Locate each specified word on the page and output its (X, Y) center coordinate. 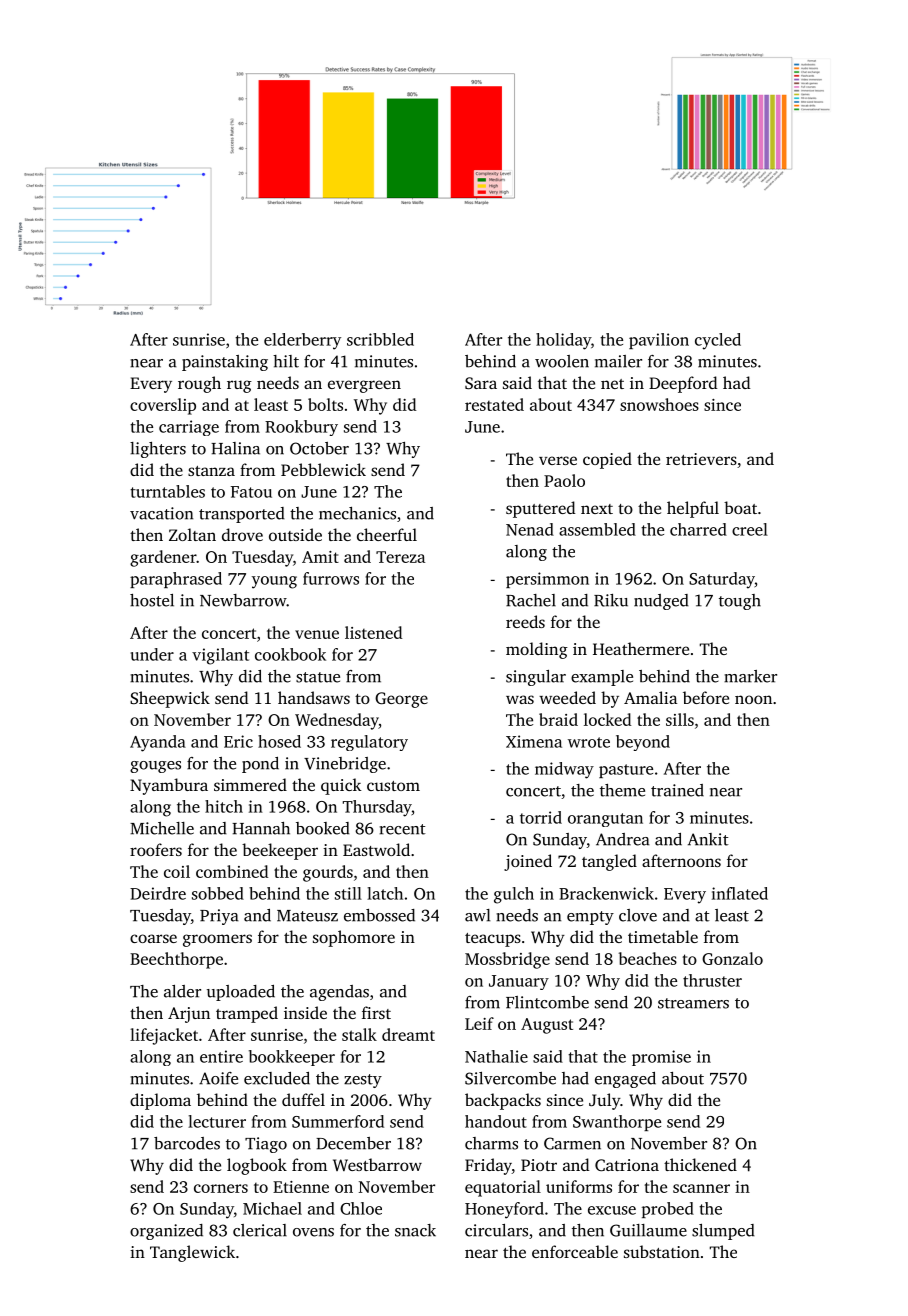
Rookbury (301, 428)
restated (494, 404)
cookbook (290, 654)
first (376, 1012)
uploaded (241, 993)
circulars (496, 1230)
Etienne (301, 1187)
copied (607, 460)
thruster (712, 980)
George (401, 700)
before (706, 697)
